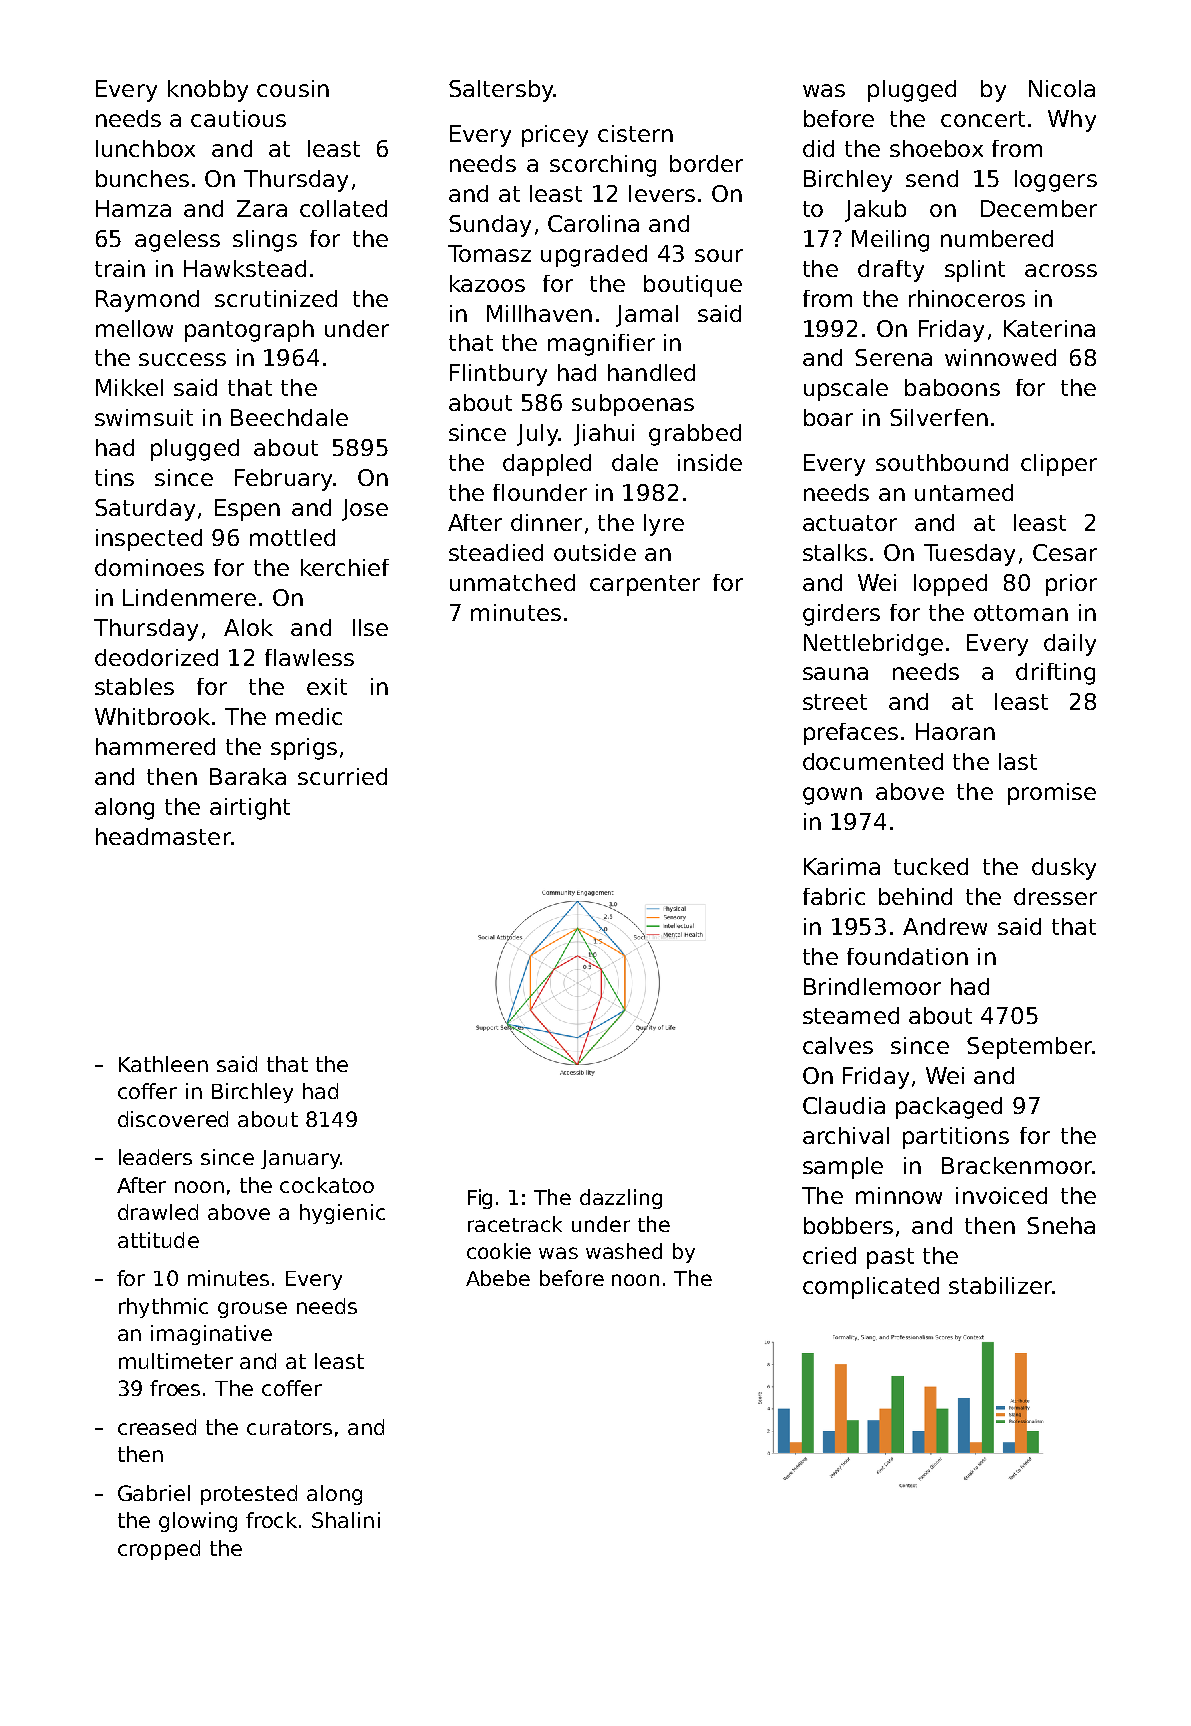  What do you see at coordinates (342, 776) in the image?
I see `scurried` at bounding box center [342, 776].
